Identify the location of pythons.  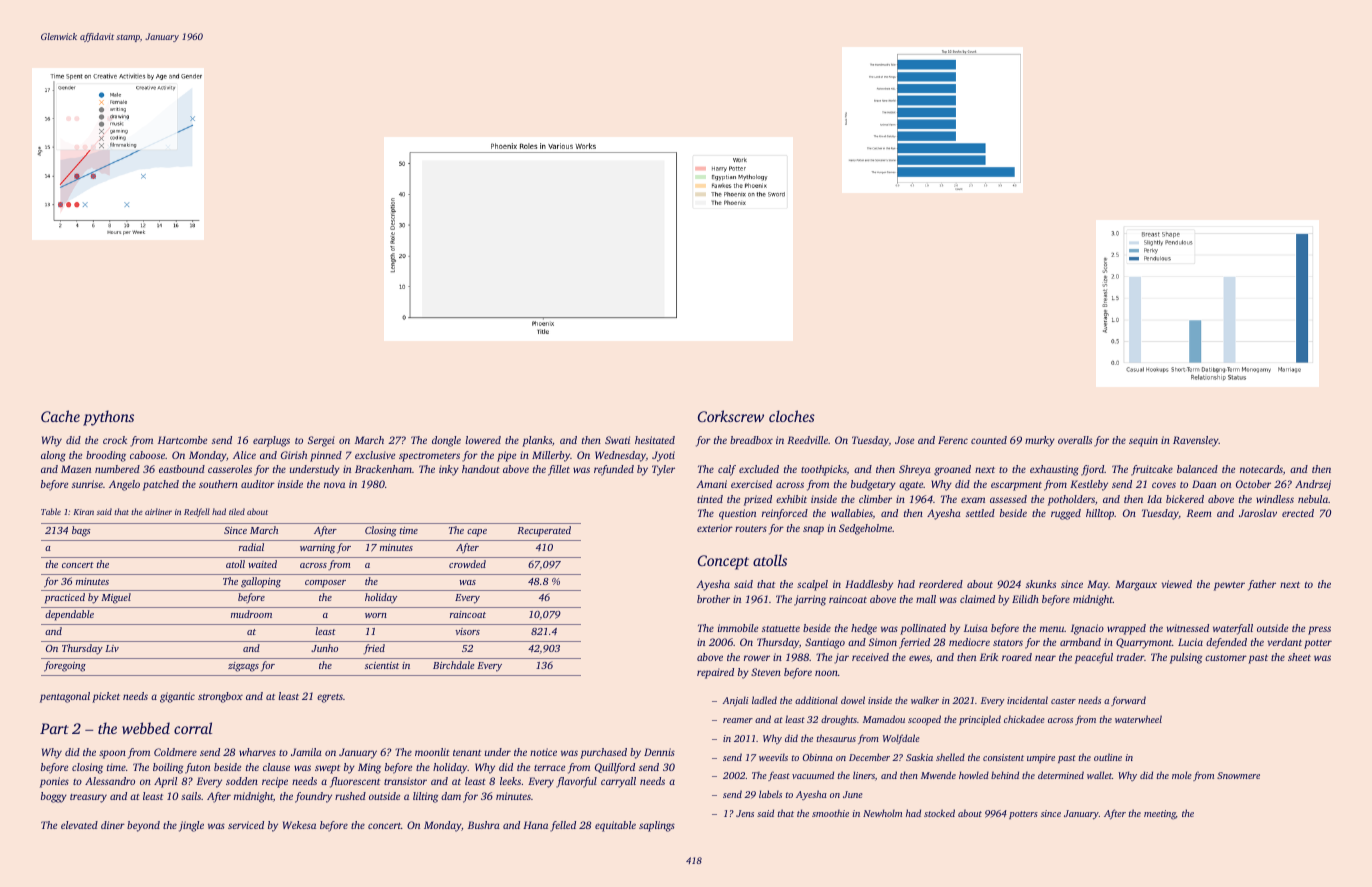
(108, 418).
